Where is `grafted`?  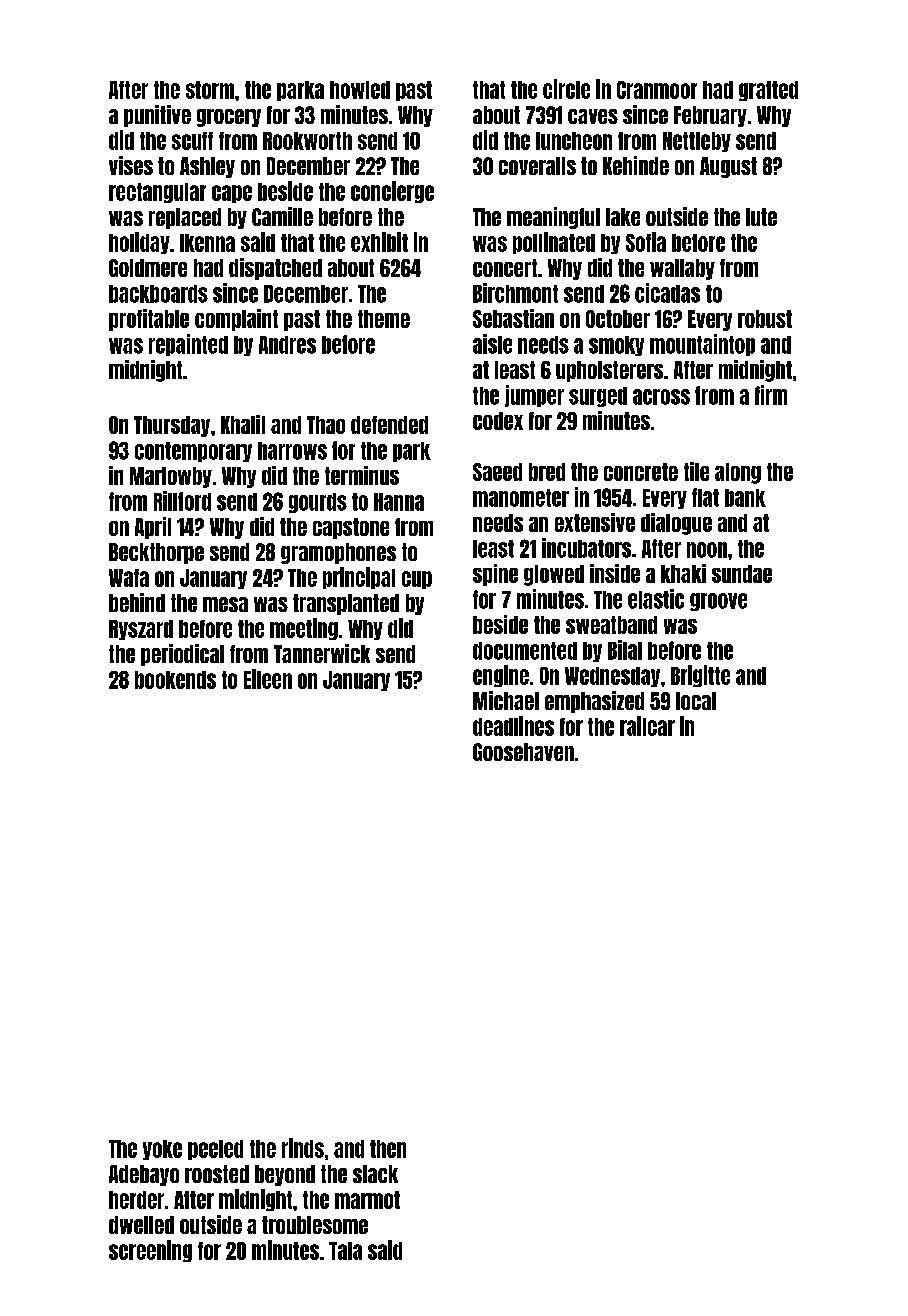
grafted is located at coordinates (768, 91).
